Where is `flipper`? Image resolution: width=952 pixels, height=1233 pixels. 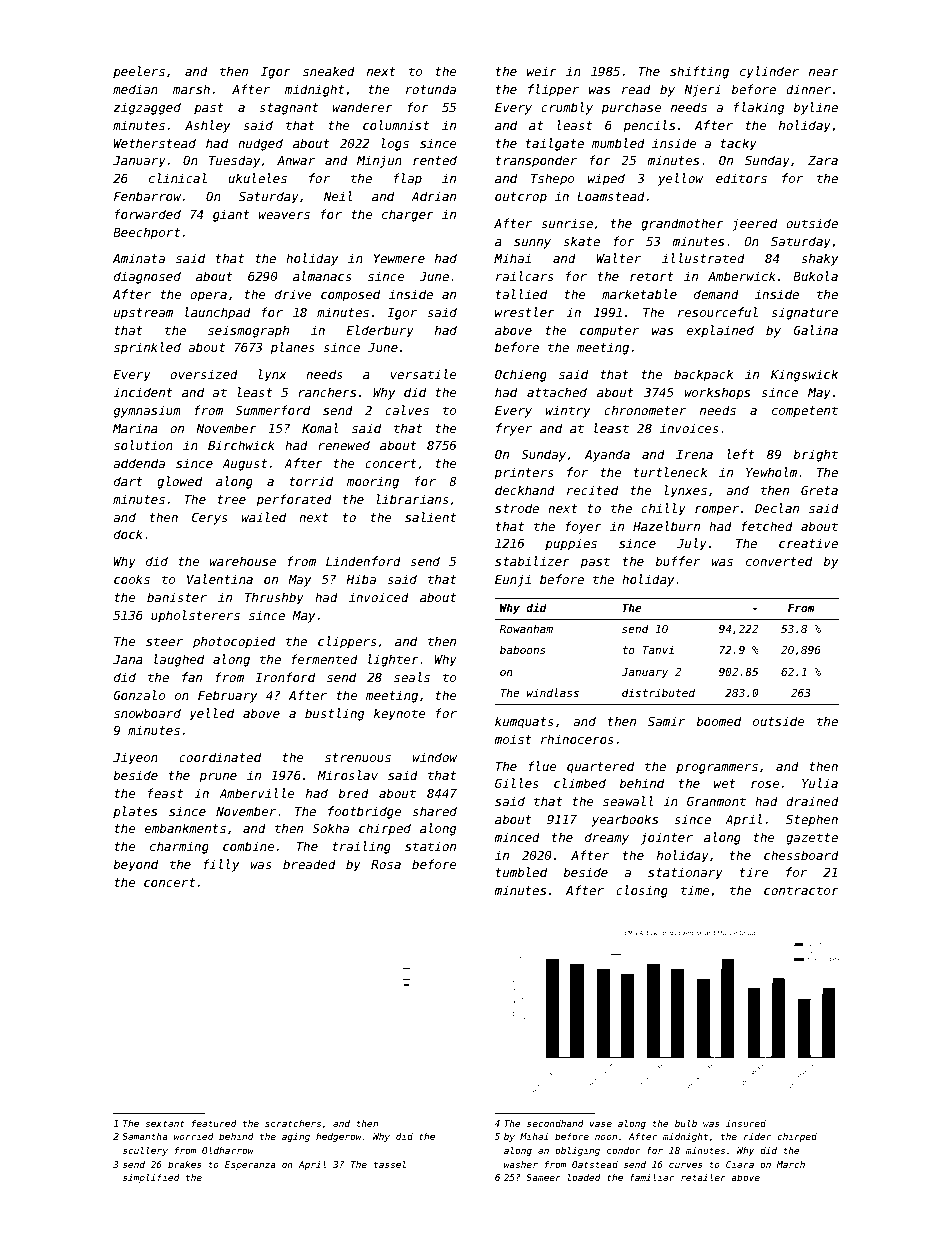 flipper is located at coordinates (553, 90).
